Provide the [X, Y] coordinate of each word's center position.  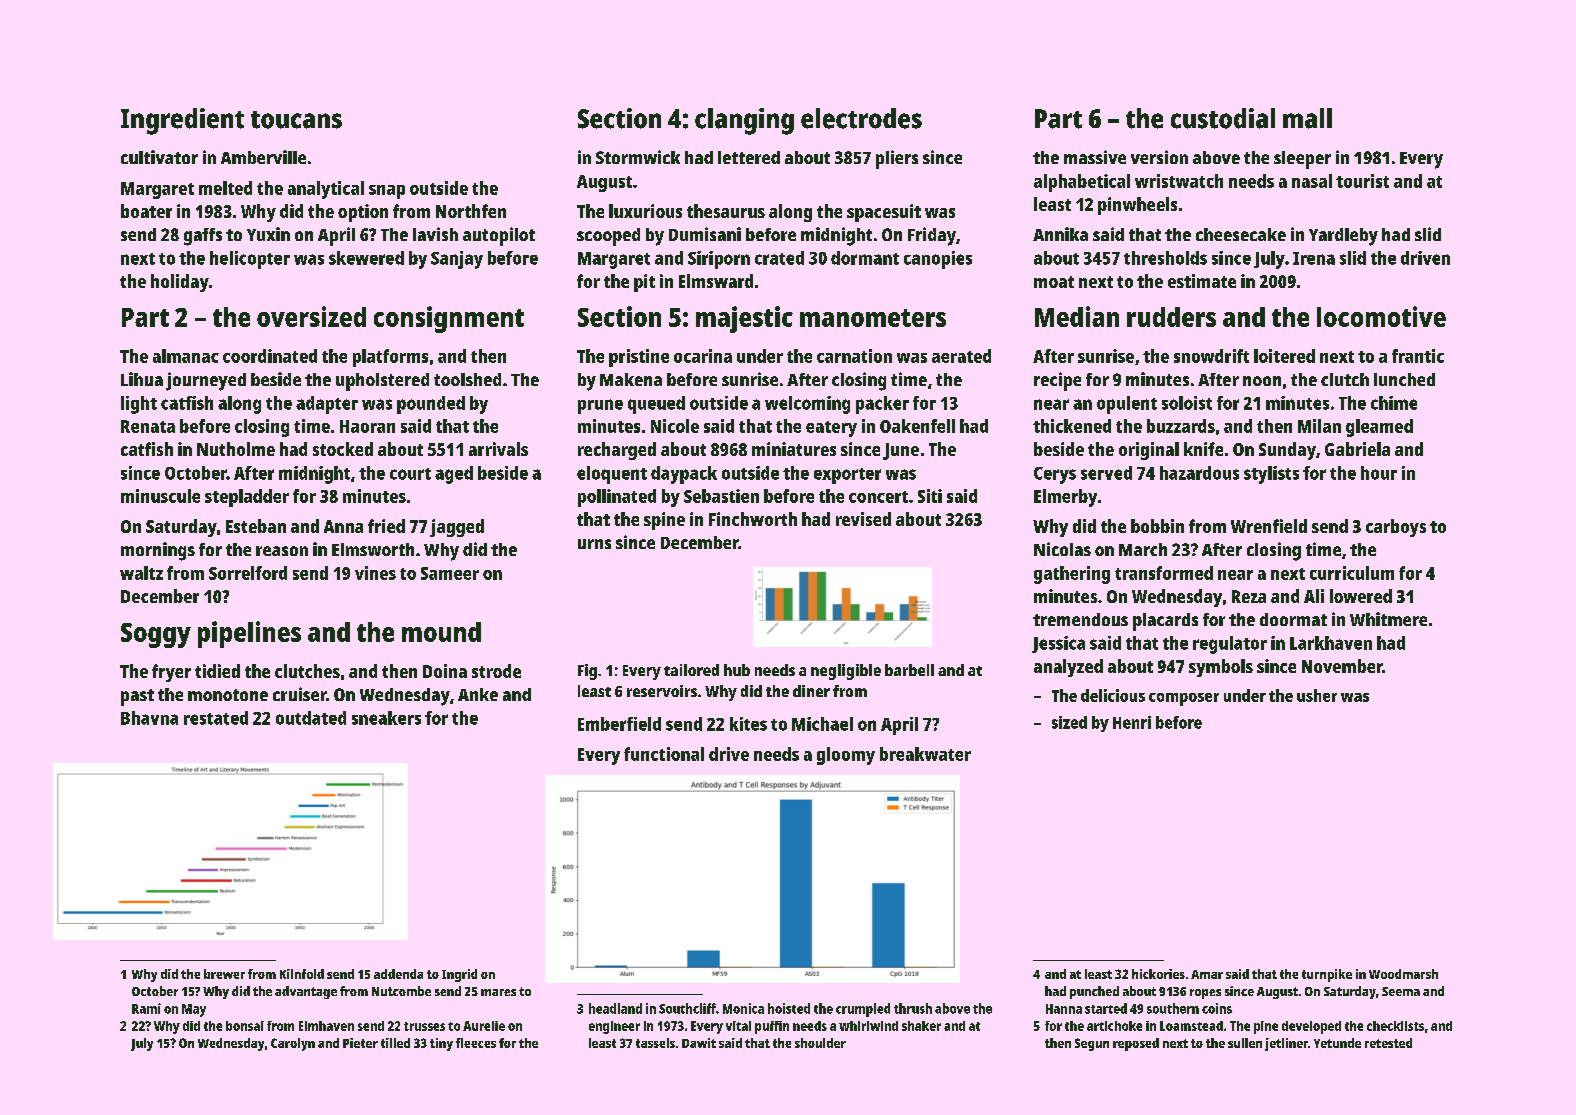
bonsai [245, 1026]
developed [1311, 1027]
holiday [180, 283]
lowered [1361, 596]
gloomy [846, 756]
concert [878, 497]
